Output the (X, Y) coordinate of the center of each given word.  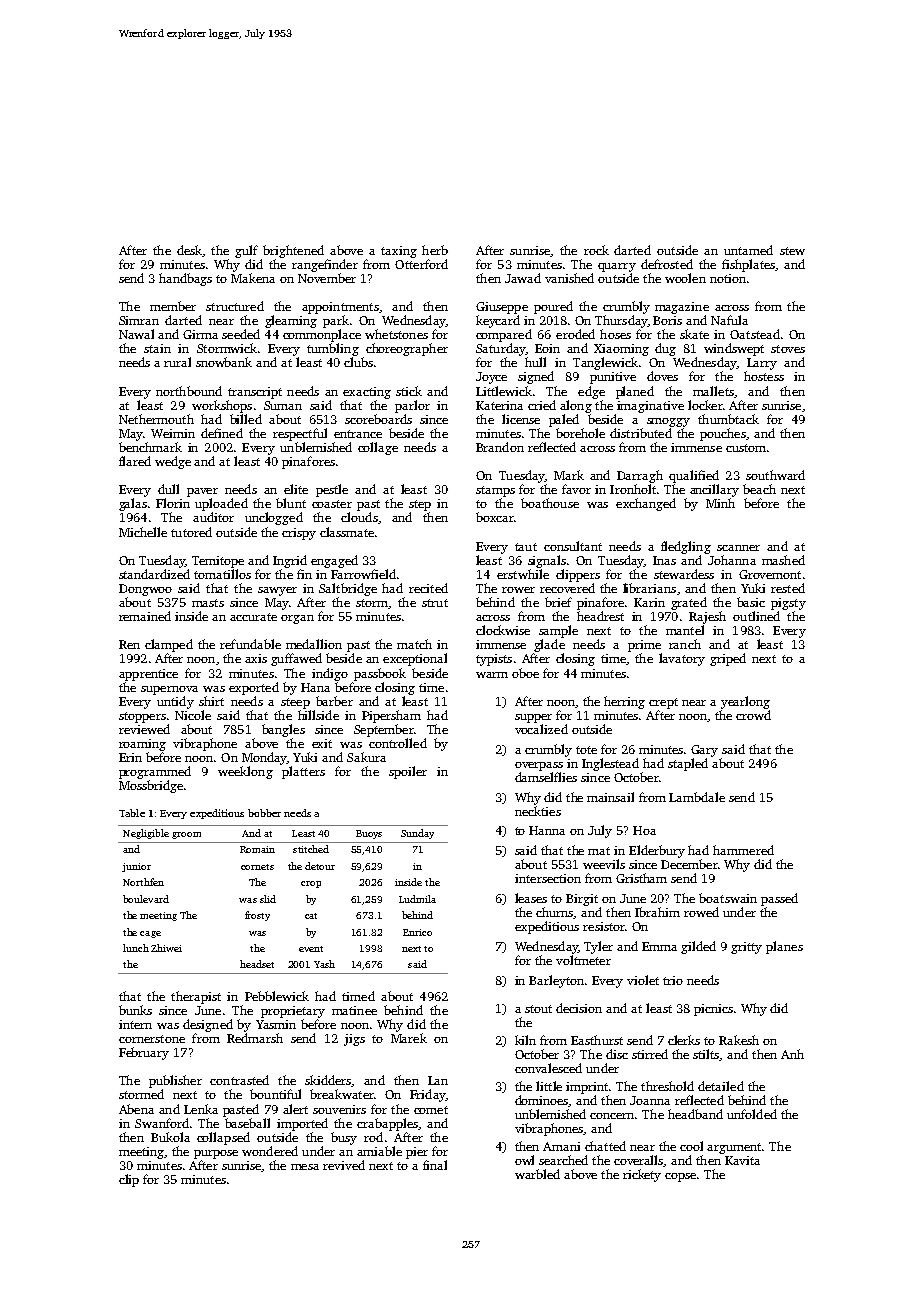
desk (189, 250)
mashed (783, 560)
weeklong (245, 772)
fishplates (748, 265)
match (414, 644)
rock (596, 250)
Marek (409, 1038)
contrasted (239, 1080)
